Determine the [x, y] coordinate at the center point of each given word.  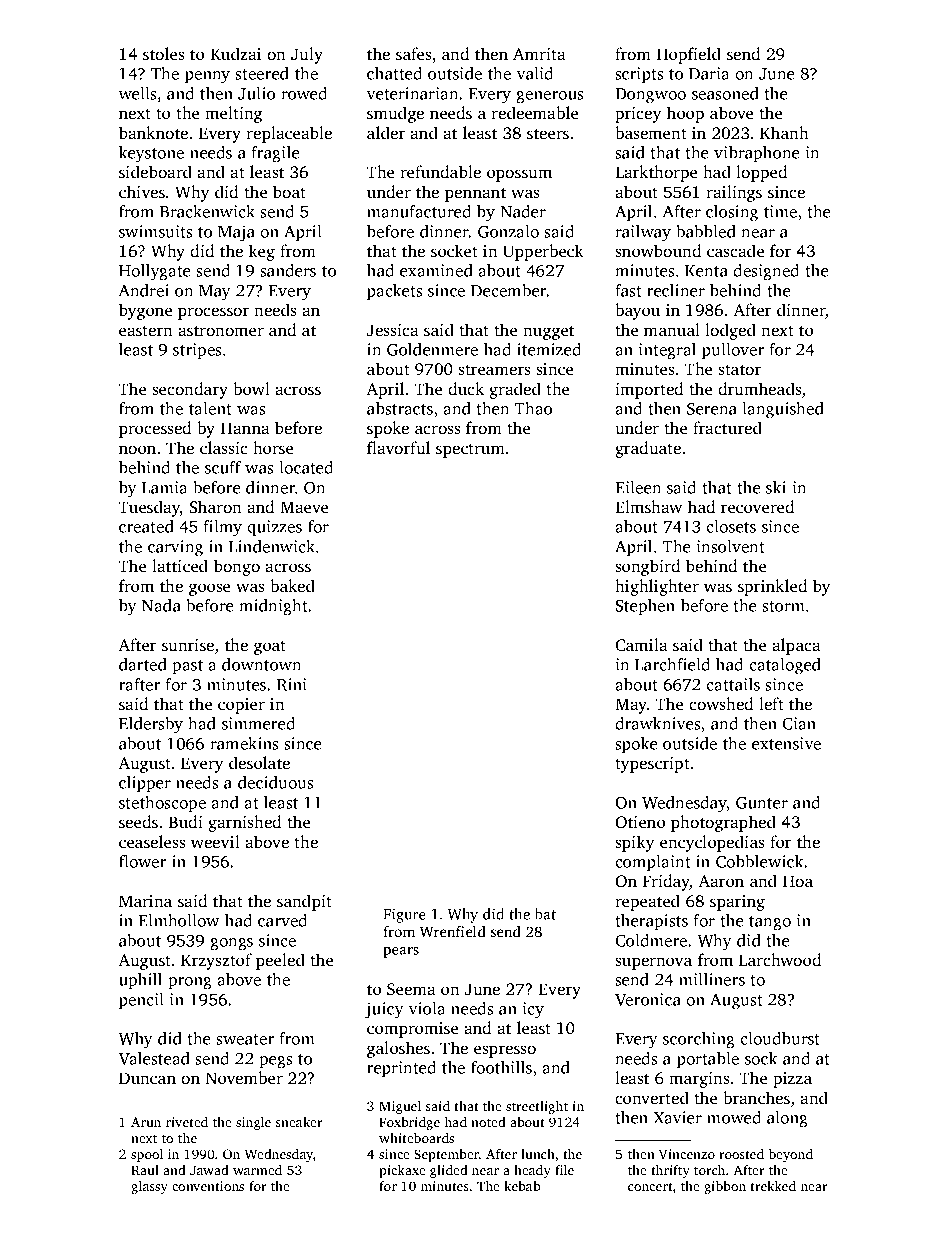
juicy [384, 1010]
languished [783, 410]
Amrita [539, 54]
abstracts [400, 408]
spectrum [470, 451]
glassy [149, 1187]
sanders [288, 270]
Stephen [645, 607]
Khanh [784, 132]
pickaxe [402, 1171]
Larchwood [780, 959]
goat [270, 648]
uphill [140, 981]
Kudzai [235, 53]
